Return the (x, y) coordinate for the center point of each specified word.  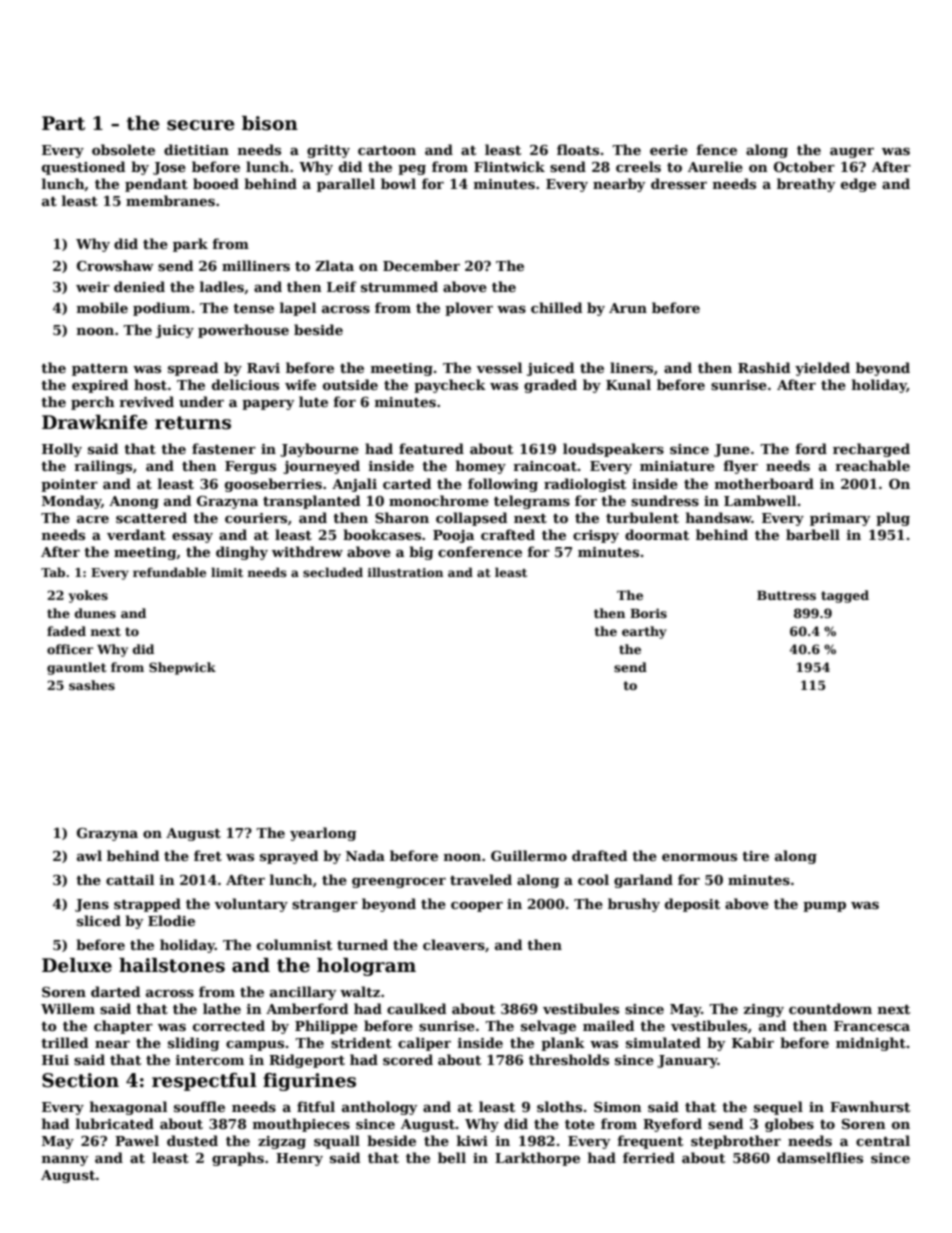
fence (716, 149)
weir (93, 287)
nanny (65, 1161)
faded (66, 631)
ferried (649, 1157)
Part (63, 123)
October (804, 166)
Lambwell (760, 500)
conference (480, 551)
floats (578, 149)
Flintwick (509, 166)
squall (337, 1142)
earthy (644, 632)
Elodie (171, 920)
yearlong (323, 834)
